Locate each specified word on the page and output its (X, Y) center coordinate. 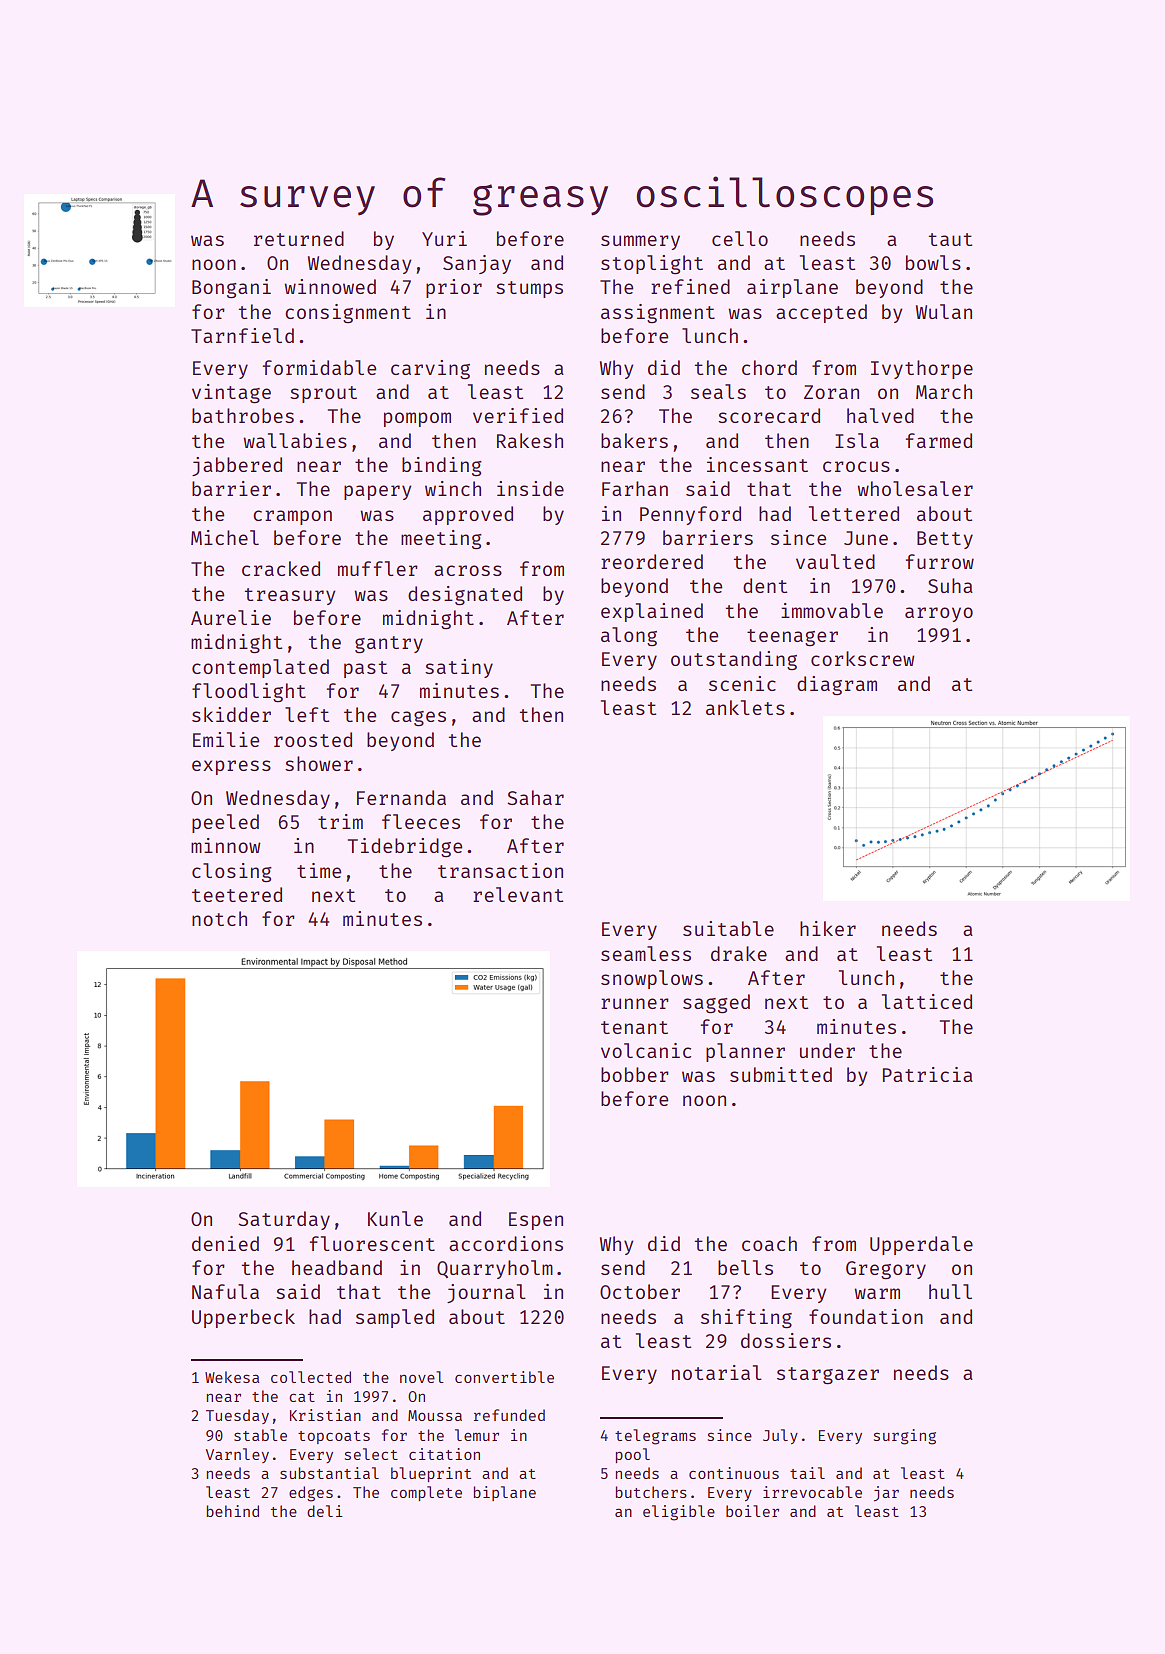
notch (219, 918)
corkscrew (862, 658)
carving (430, 370)
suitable (728, 928)
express (231, 767)
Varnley (237, 1455)
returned (299, 238)
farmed (939, 440)
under (827, 1050)
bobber (635, 1074)
